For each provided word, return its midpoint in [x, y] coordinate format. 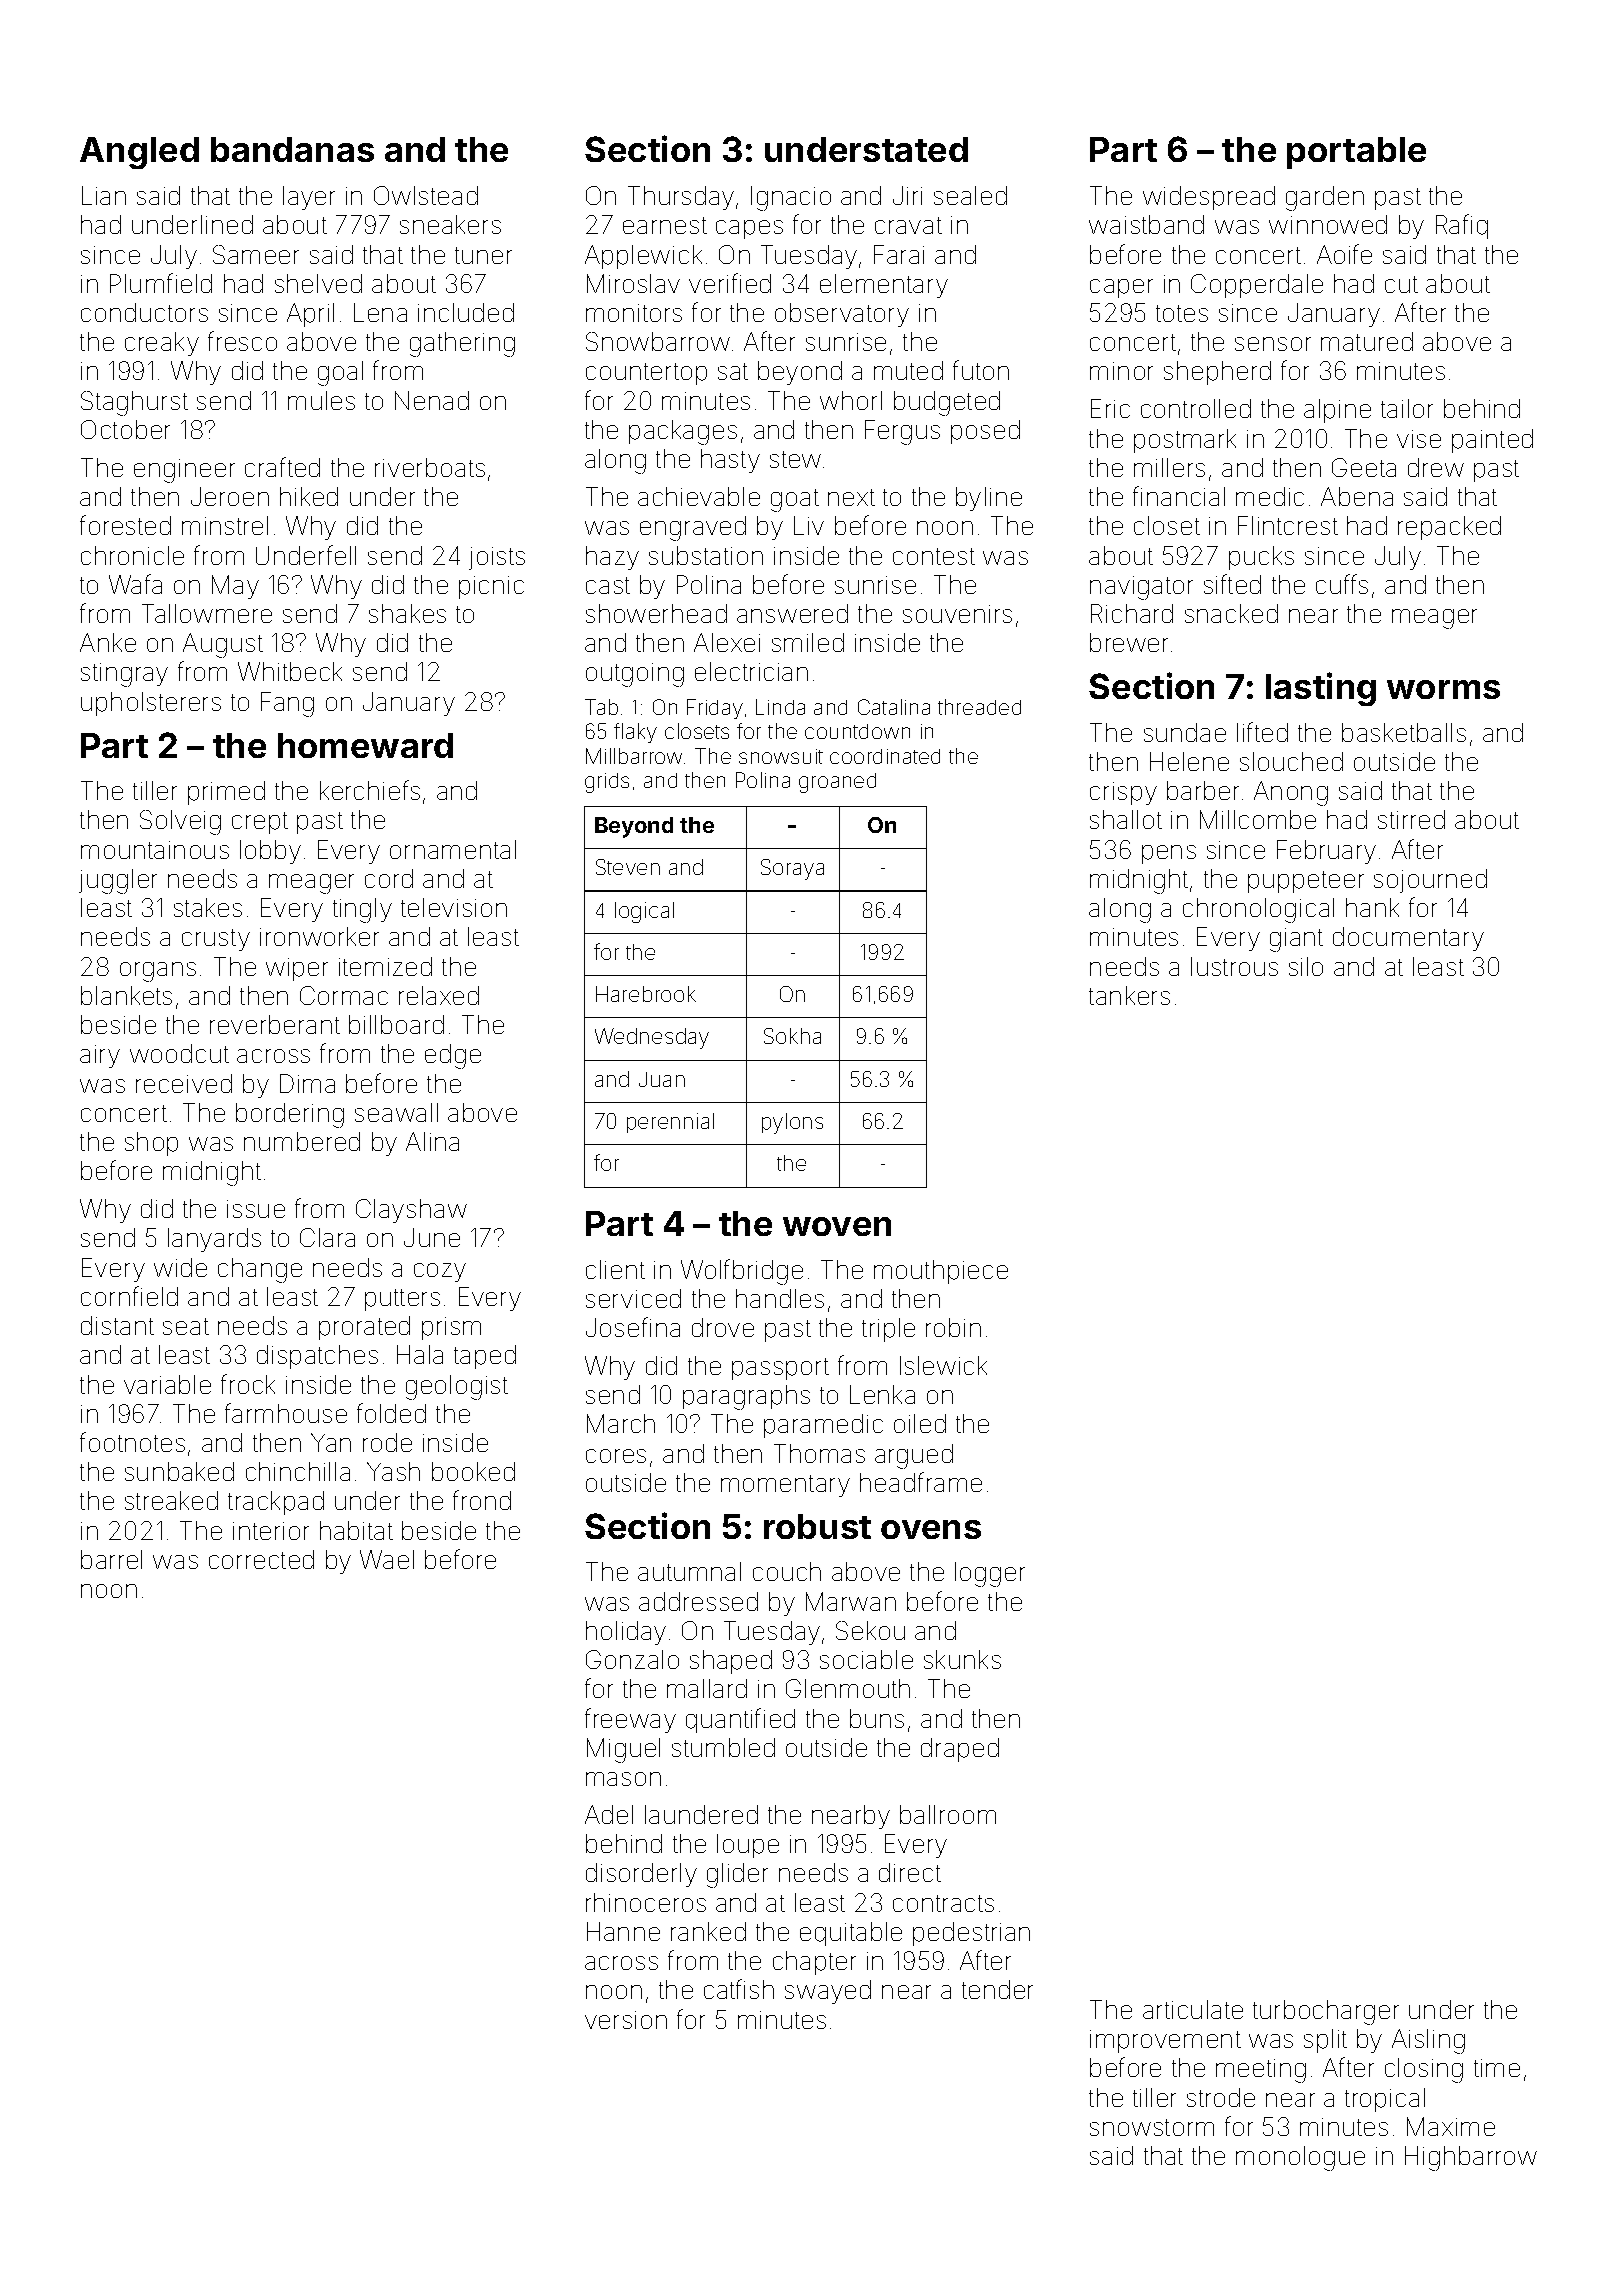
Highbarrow [1471, 2158]
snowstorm [1152, 2127]
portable [1356, 153]
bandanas [292, 149]
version [626, 2020]
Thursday [681, 198]
